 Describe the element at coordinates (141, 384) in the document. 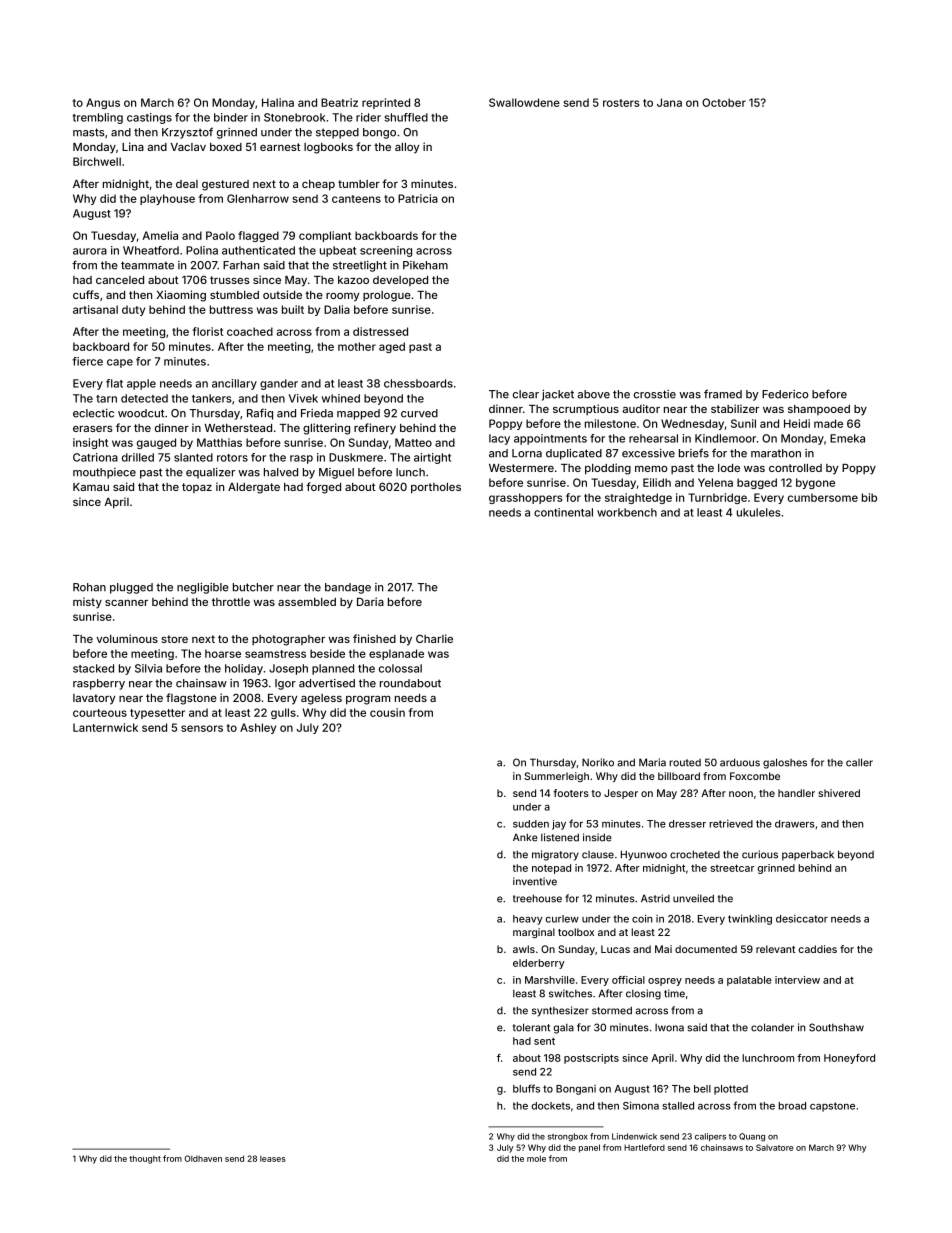

I see `apple` at that location.
